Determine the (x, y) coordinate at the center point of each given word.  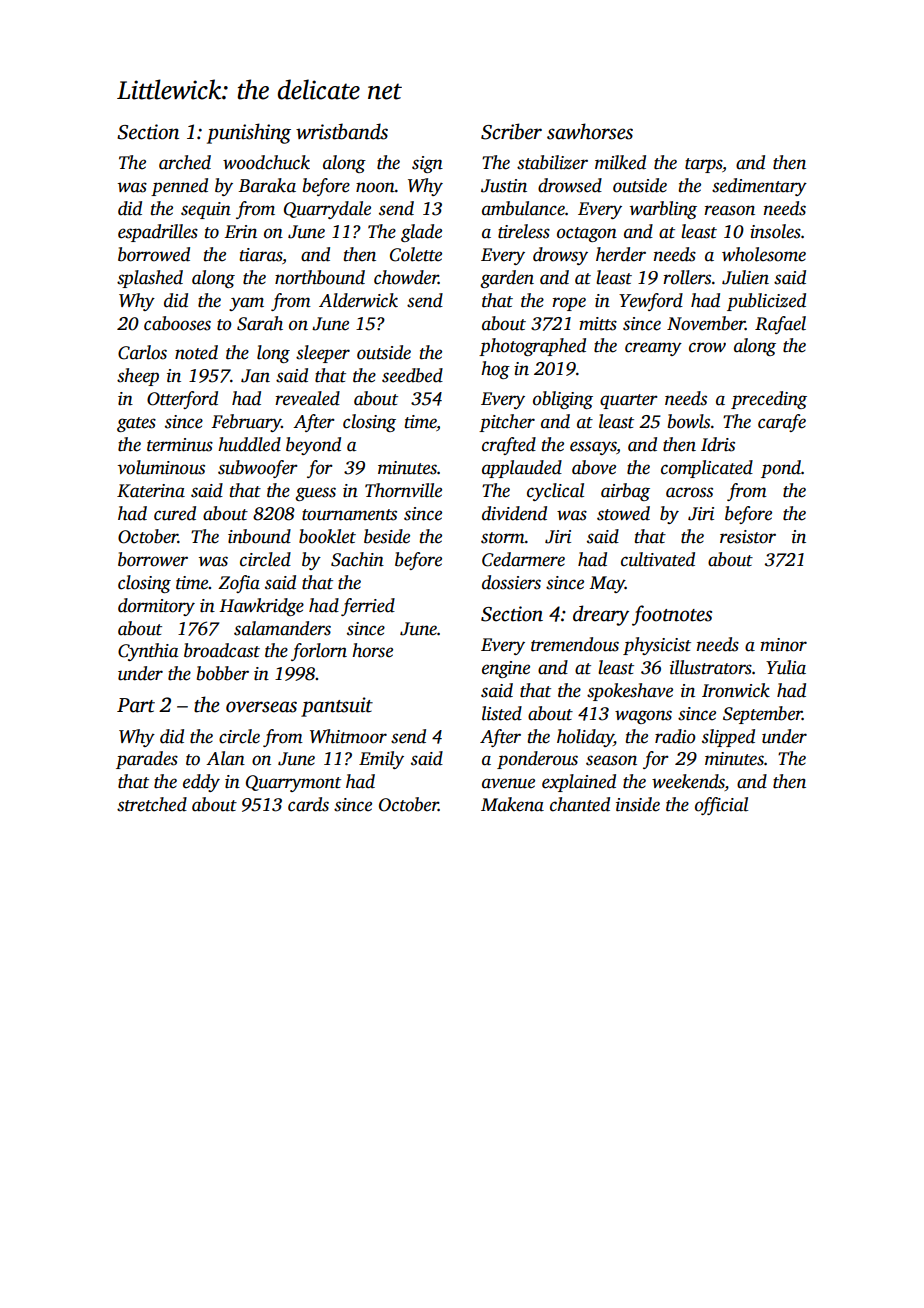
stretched (152, 804)
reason (729, 210)
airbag (625, 492)
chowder (406, 277)
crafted (509, 446)
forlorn (319, 652)
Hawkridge (261, 607)
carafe (782, 423)
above (594, 467)
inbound (259, 536)
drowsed (570, 185)
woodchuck (266, 162)
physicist (657, 646)
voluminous (161, 467)
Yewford (651, 302)
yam (246, 304)
